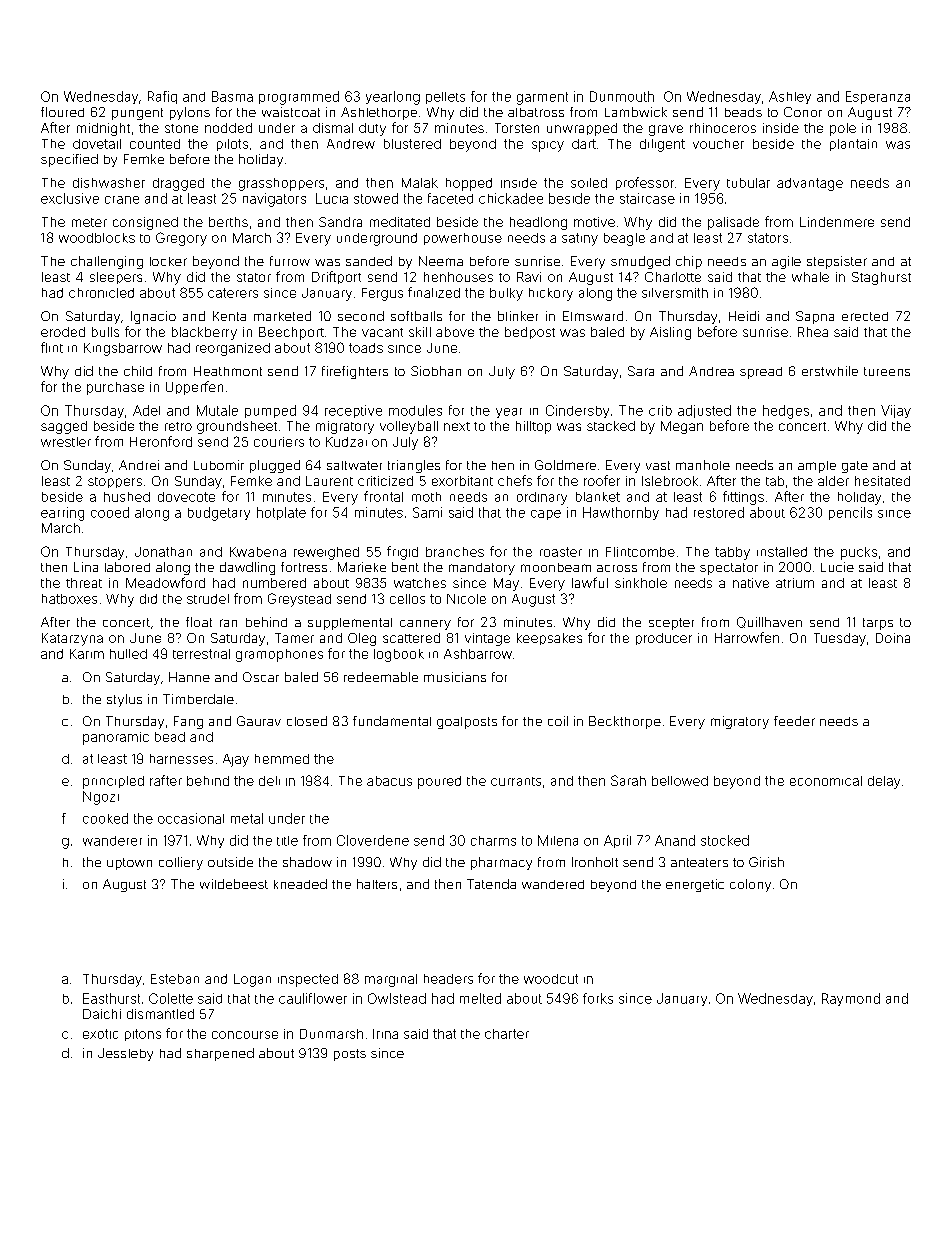  Describe the element at coordinates (66, 442) in the page. I see `wrestler` at that location.
